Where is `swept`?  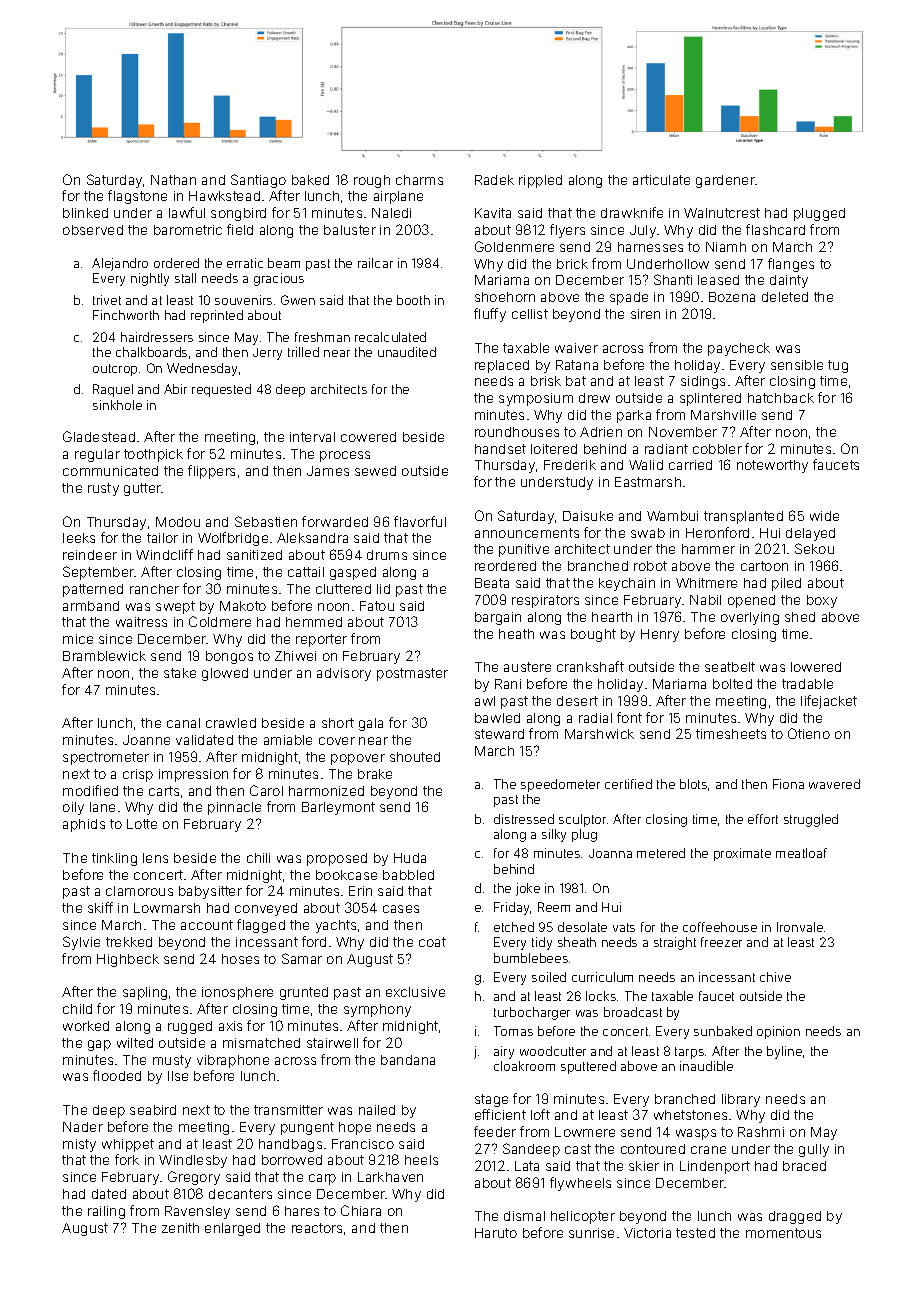
swept is located at coordinates (175, 607).
